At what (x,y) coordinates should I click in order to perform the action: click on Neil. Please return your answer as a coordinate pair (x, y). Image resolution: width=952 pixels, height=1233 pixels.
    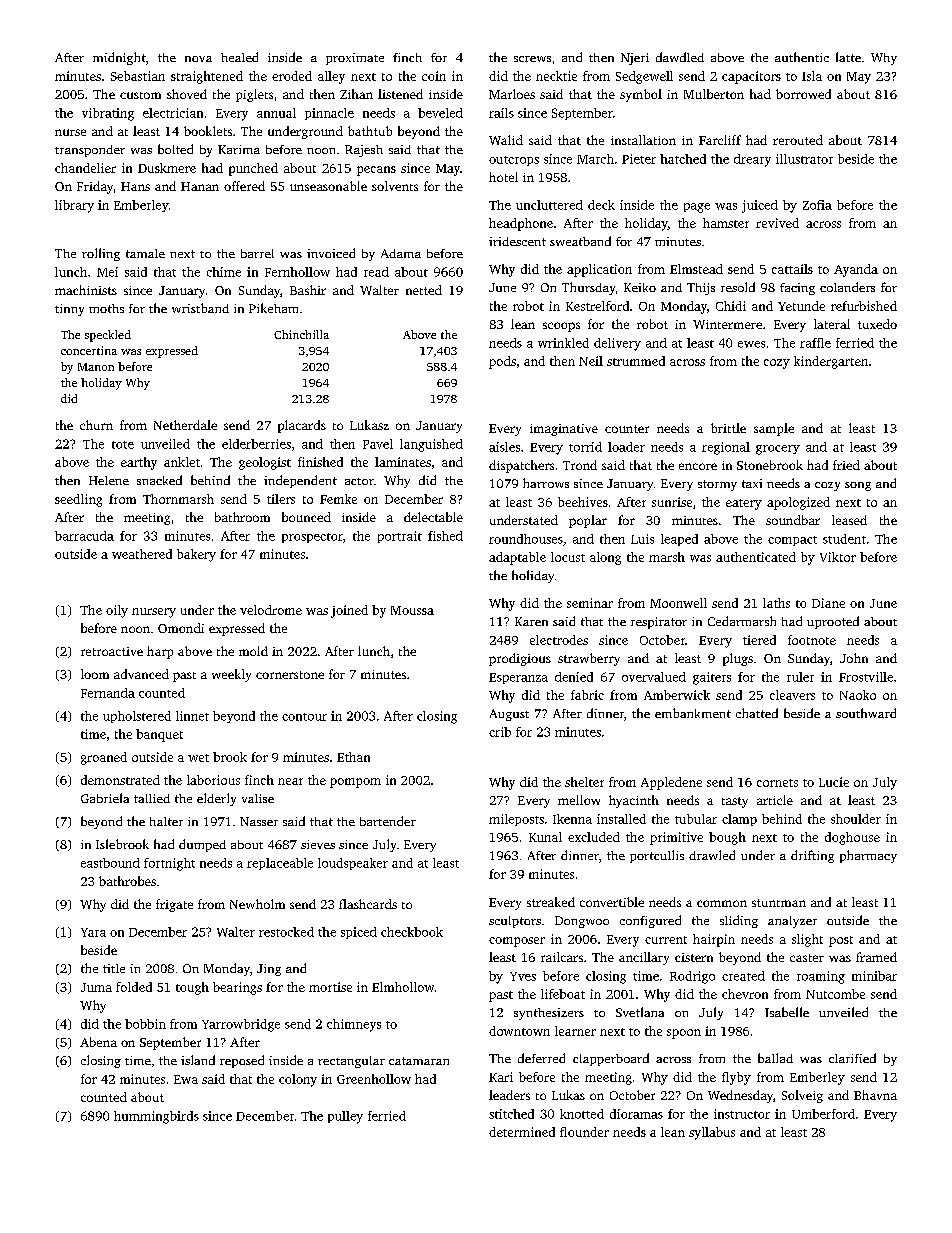
    Looking at the image, I should click on (591, 361).
